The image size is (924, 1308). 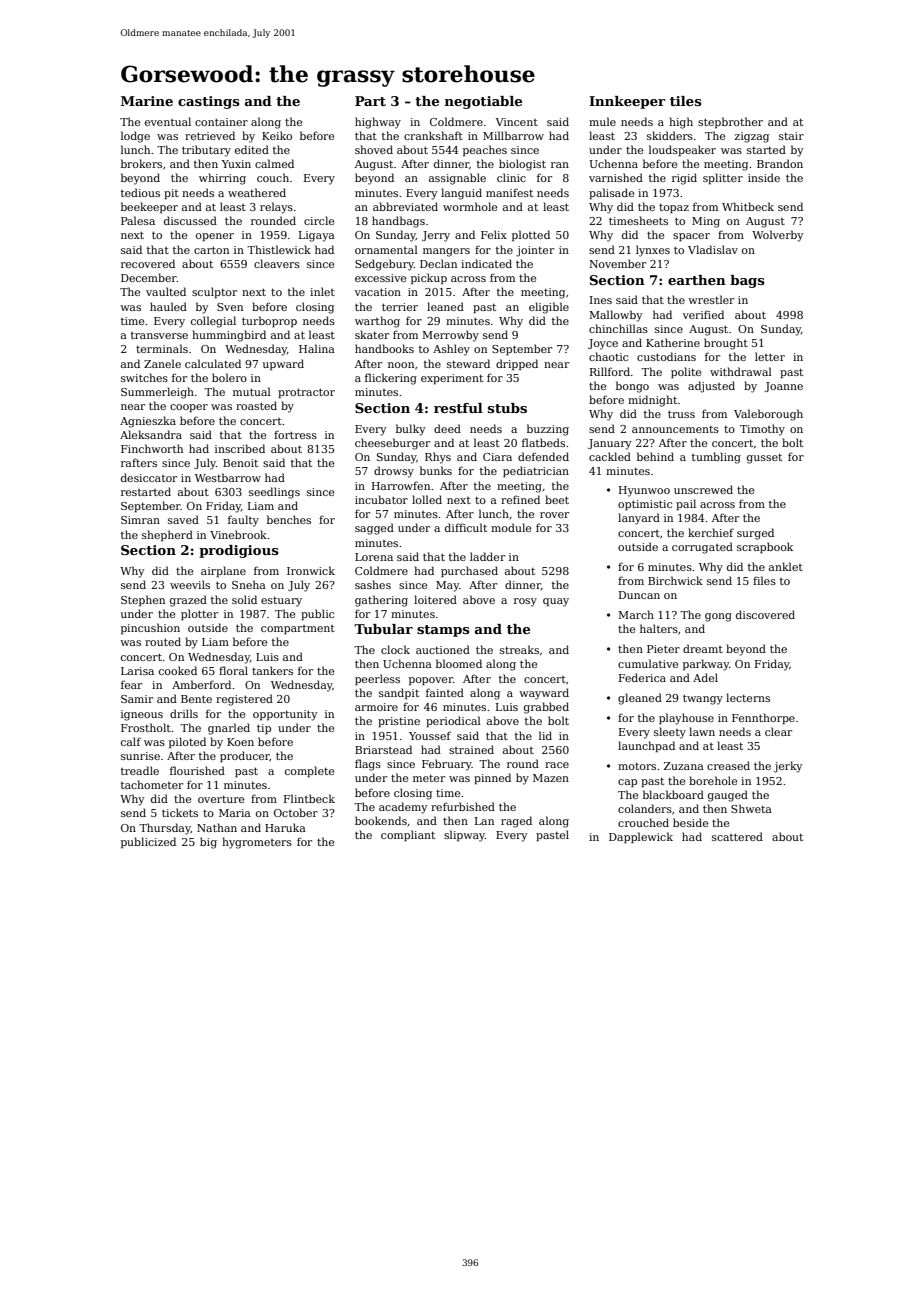 What do you see at coordinates (183, 519) in the screenshot?
I see `saved` at bounding box center [183, 519].
